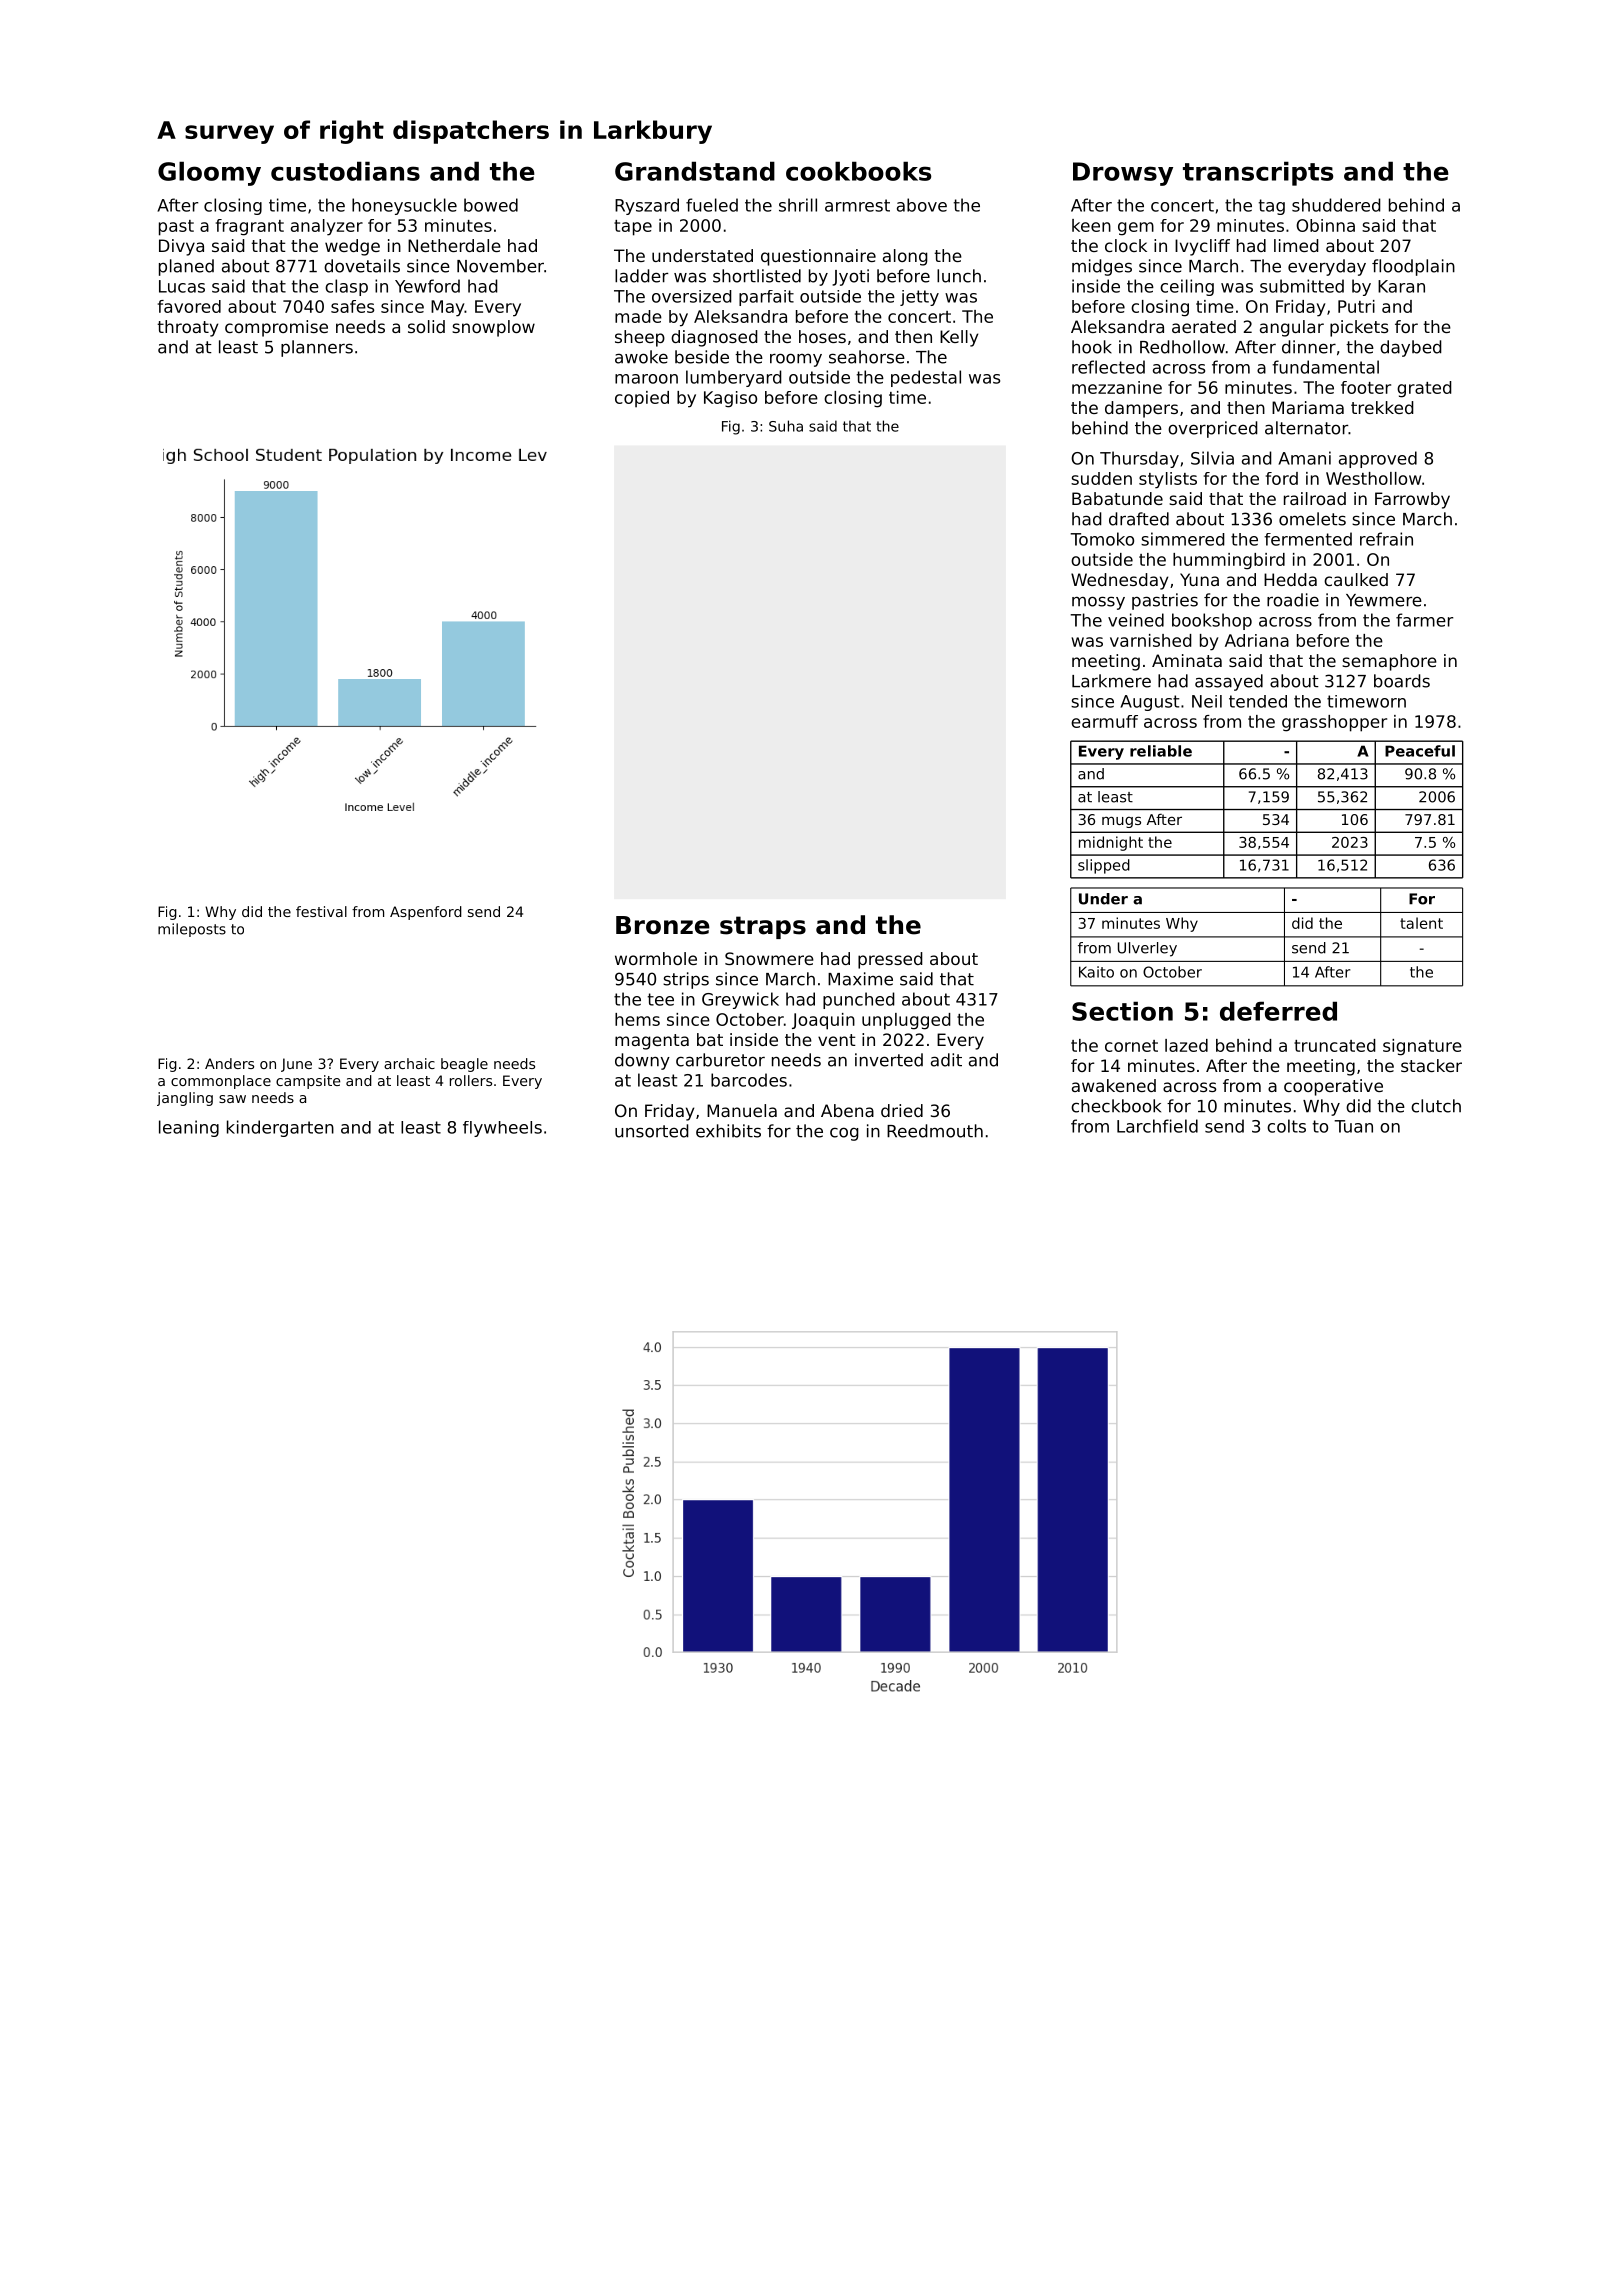 The height and width of the document is (2292, 1620). What do you see at coordinates (850, 277) in the document?
I see `Jyoti` at bounding box center [850, 277].
